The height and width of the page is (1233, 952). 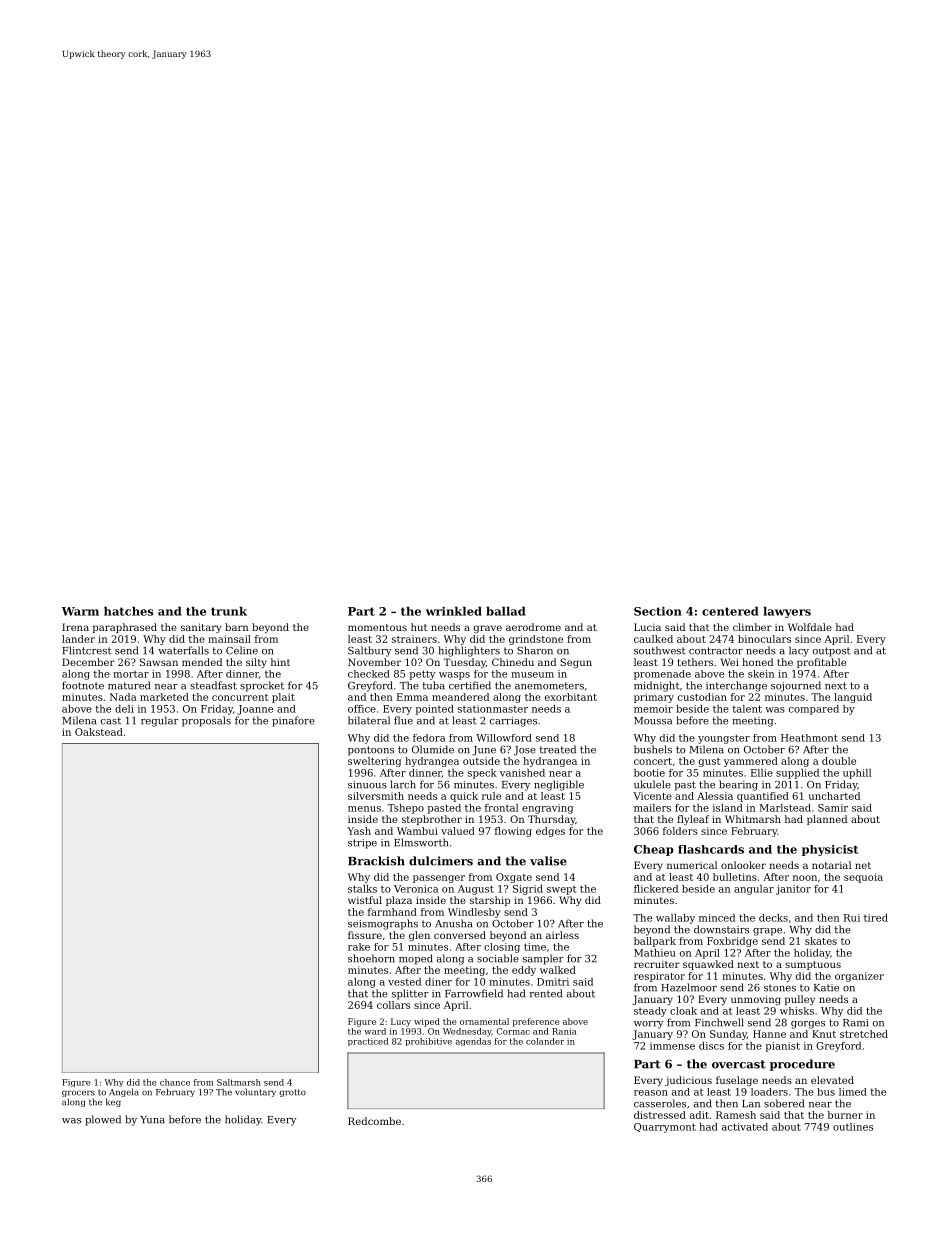 I want to click on grotto, so click(x=292, y=1093).
